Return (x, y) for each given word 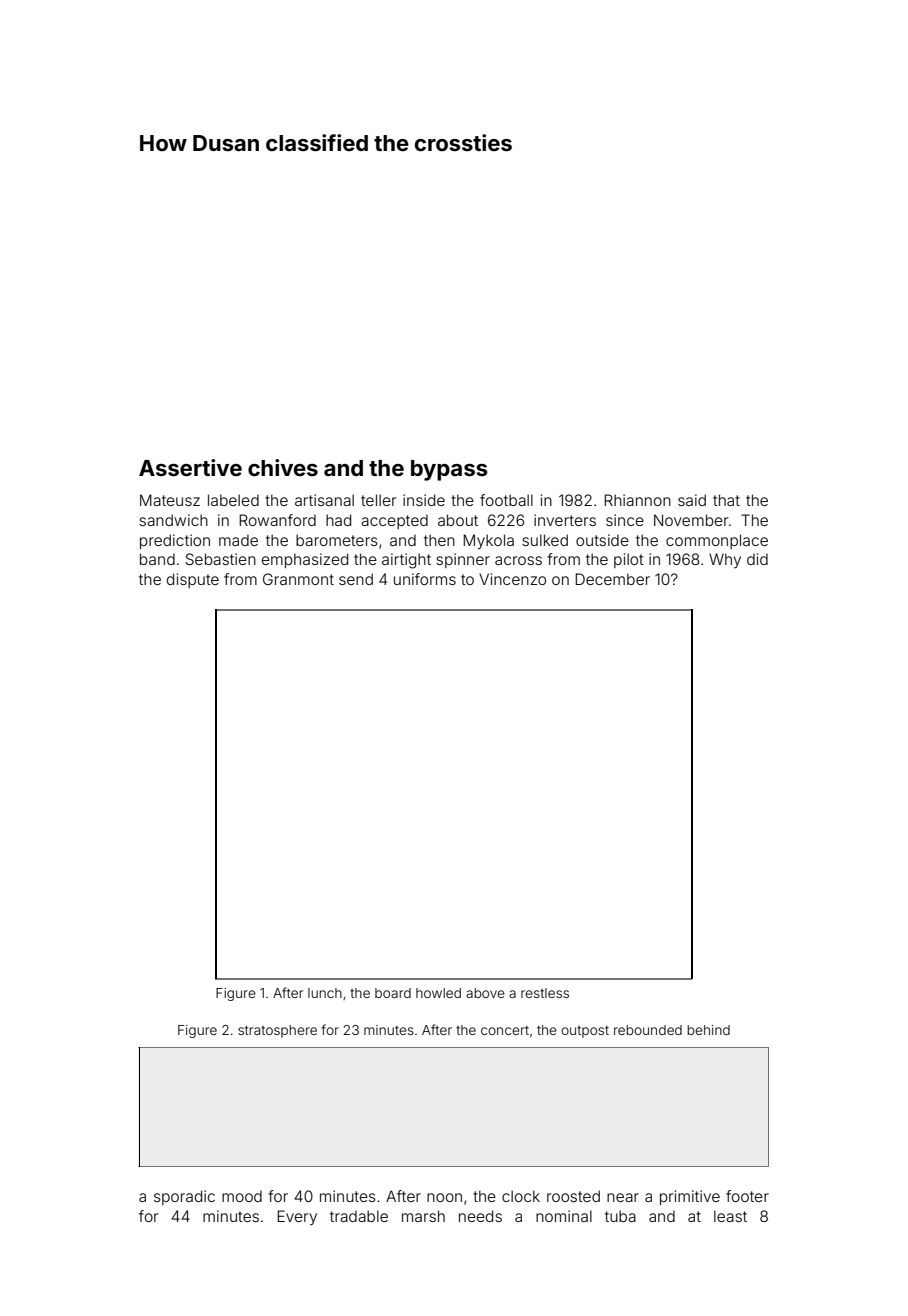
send (356, 579)
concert (505, 1030)
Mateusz (170, 500)
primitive (690, 1197)
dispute (193, 580)
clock (521, 1196)
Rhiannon (637, 500)
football (506, 500)
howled (438, 993)
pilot (629, 560)
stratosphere (277, 1031)
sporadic (184, 1197)
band (157, 559)
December (612, 579)
